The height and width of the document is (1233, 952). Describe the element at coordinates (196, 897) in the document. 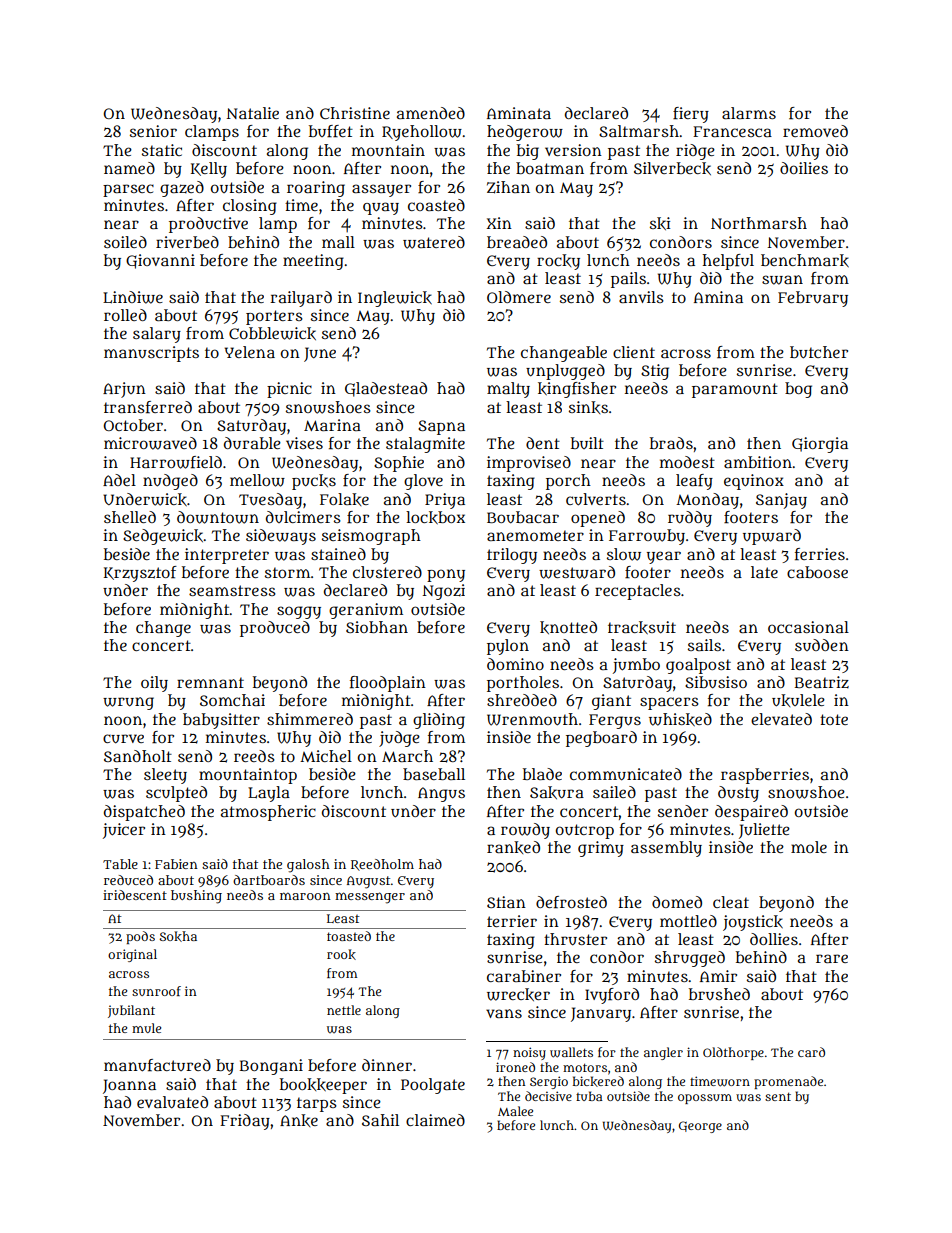

I see `bushing` at that location.
